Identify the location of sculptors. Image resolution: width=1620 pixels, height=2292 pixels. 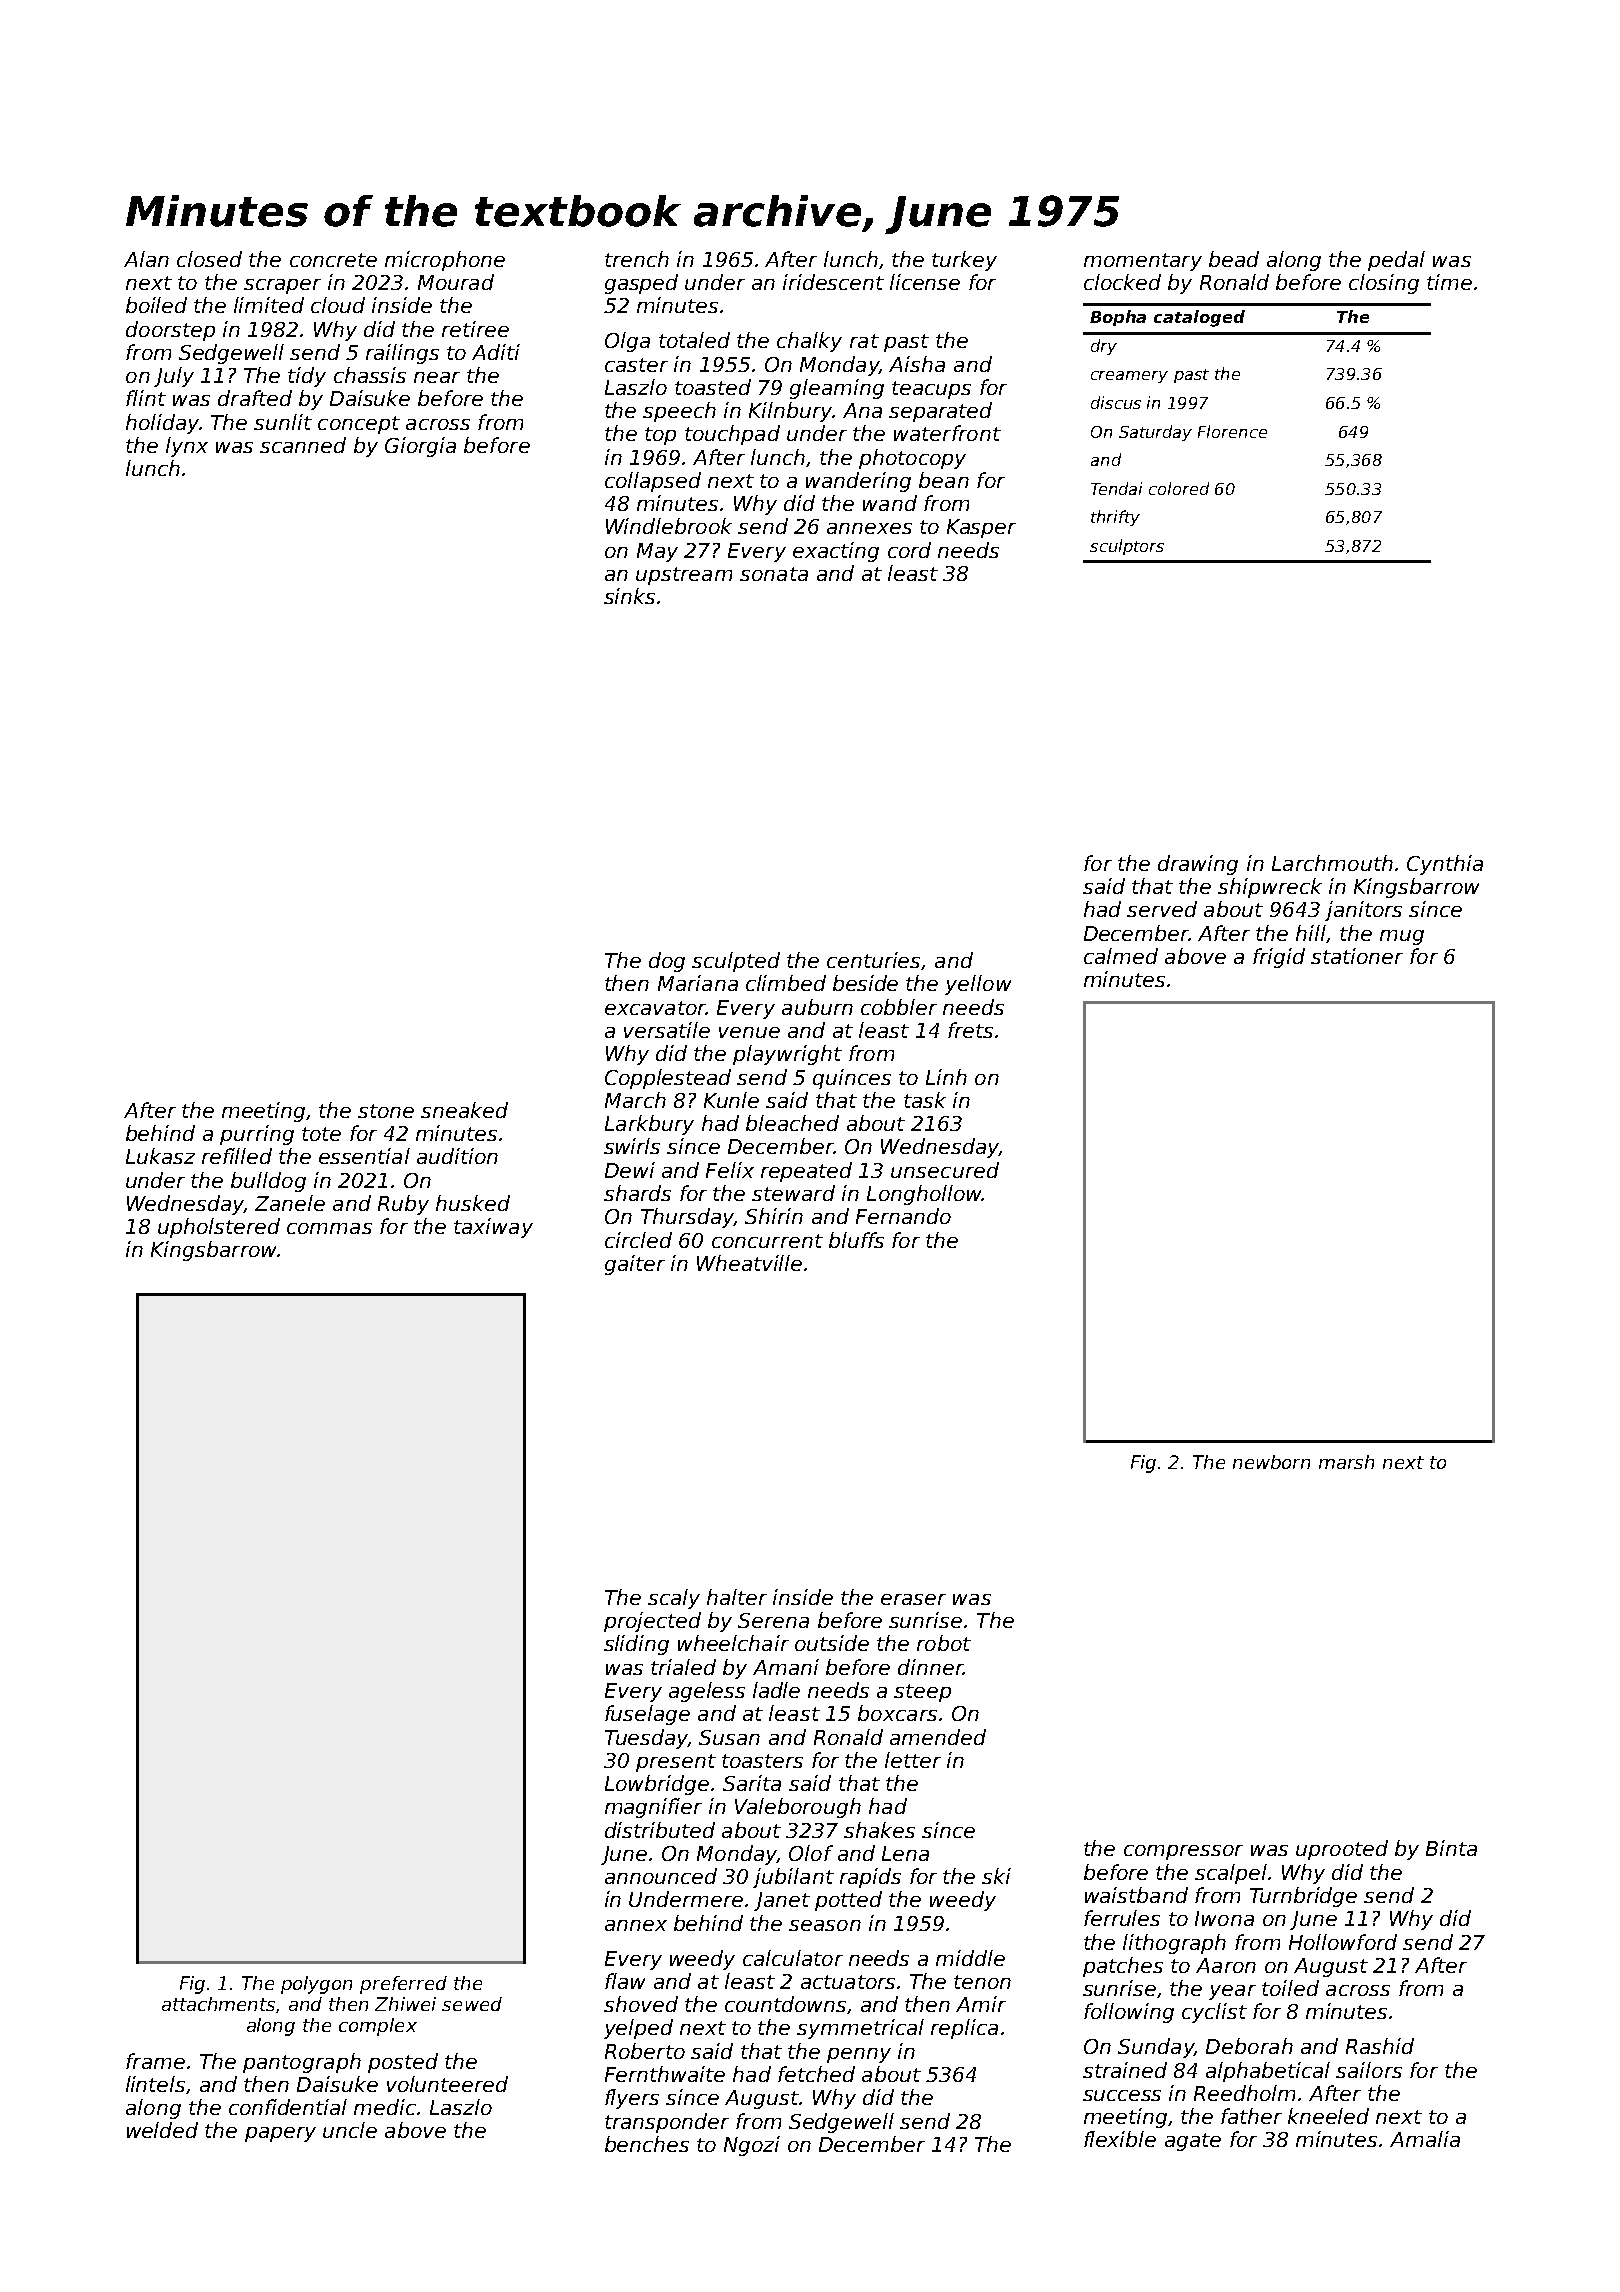
(1127, 547).
